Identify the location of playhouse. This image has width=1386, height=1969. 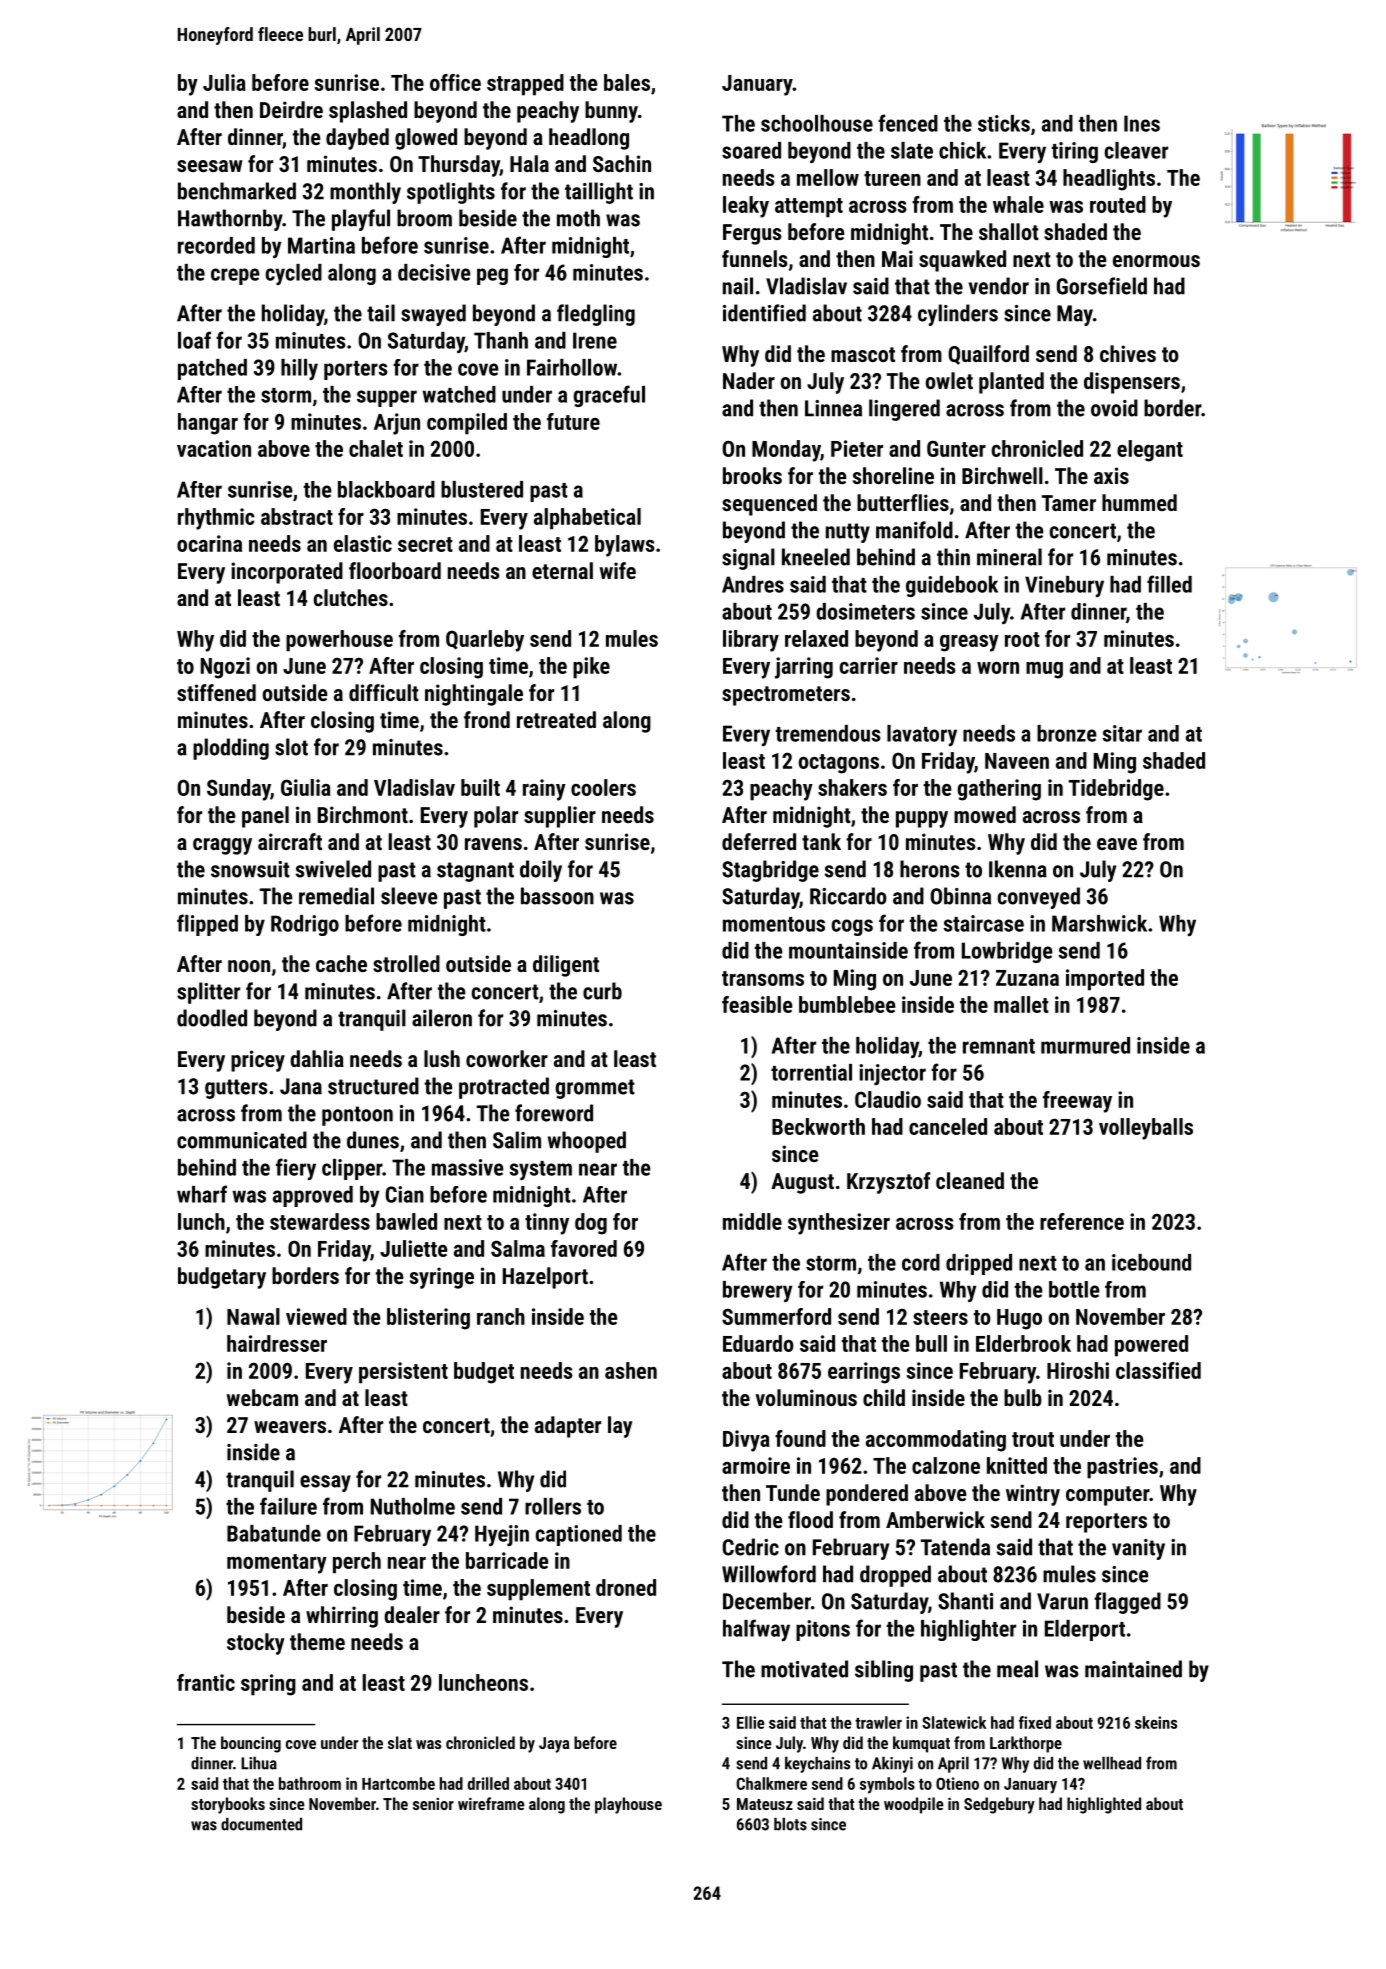
(628, 1805).
